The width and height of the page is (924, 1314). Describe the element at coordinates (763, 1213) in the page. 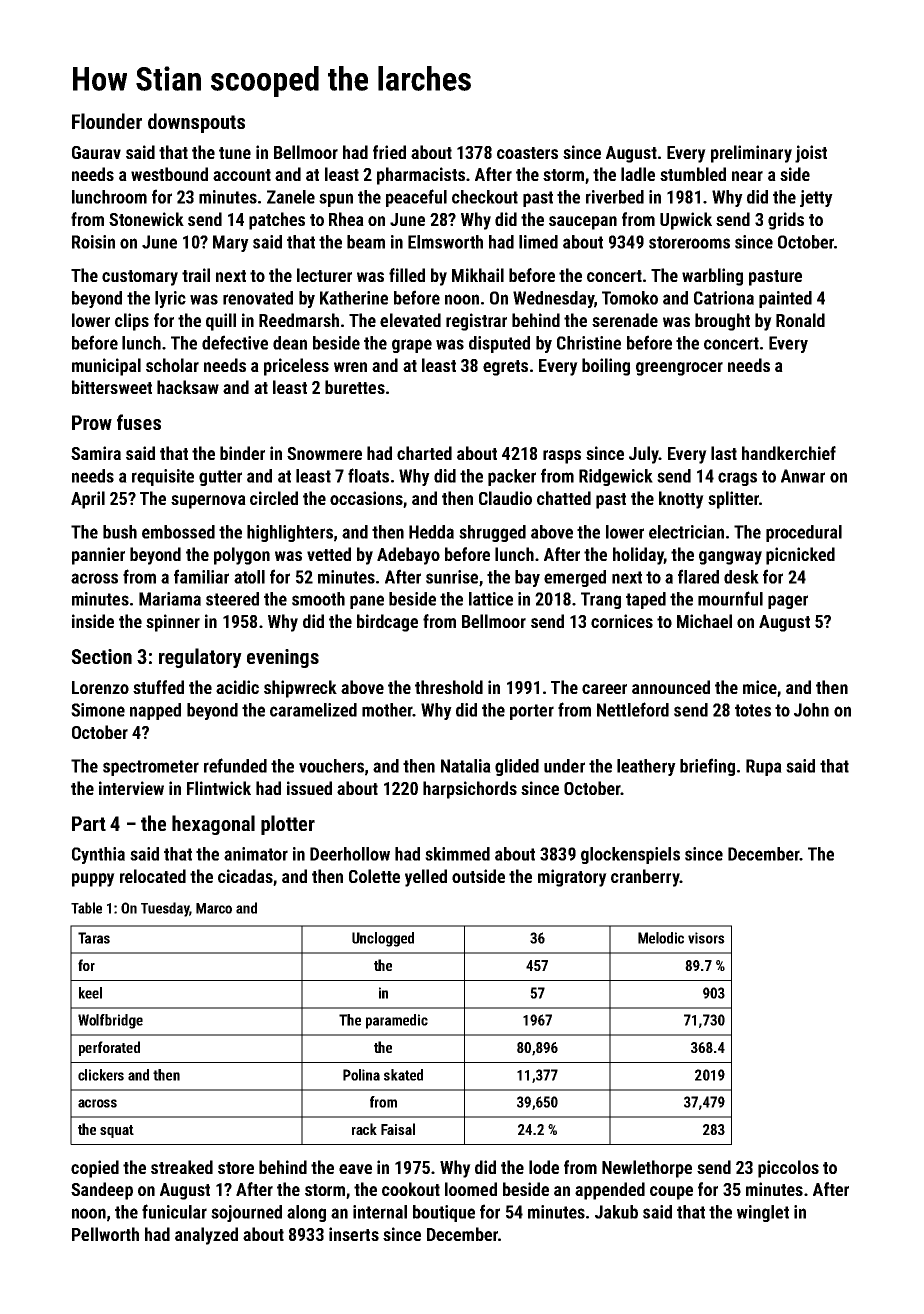

I see `winglet` at that location.
